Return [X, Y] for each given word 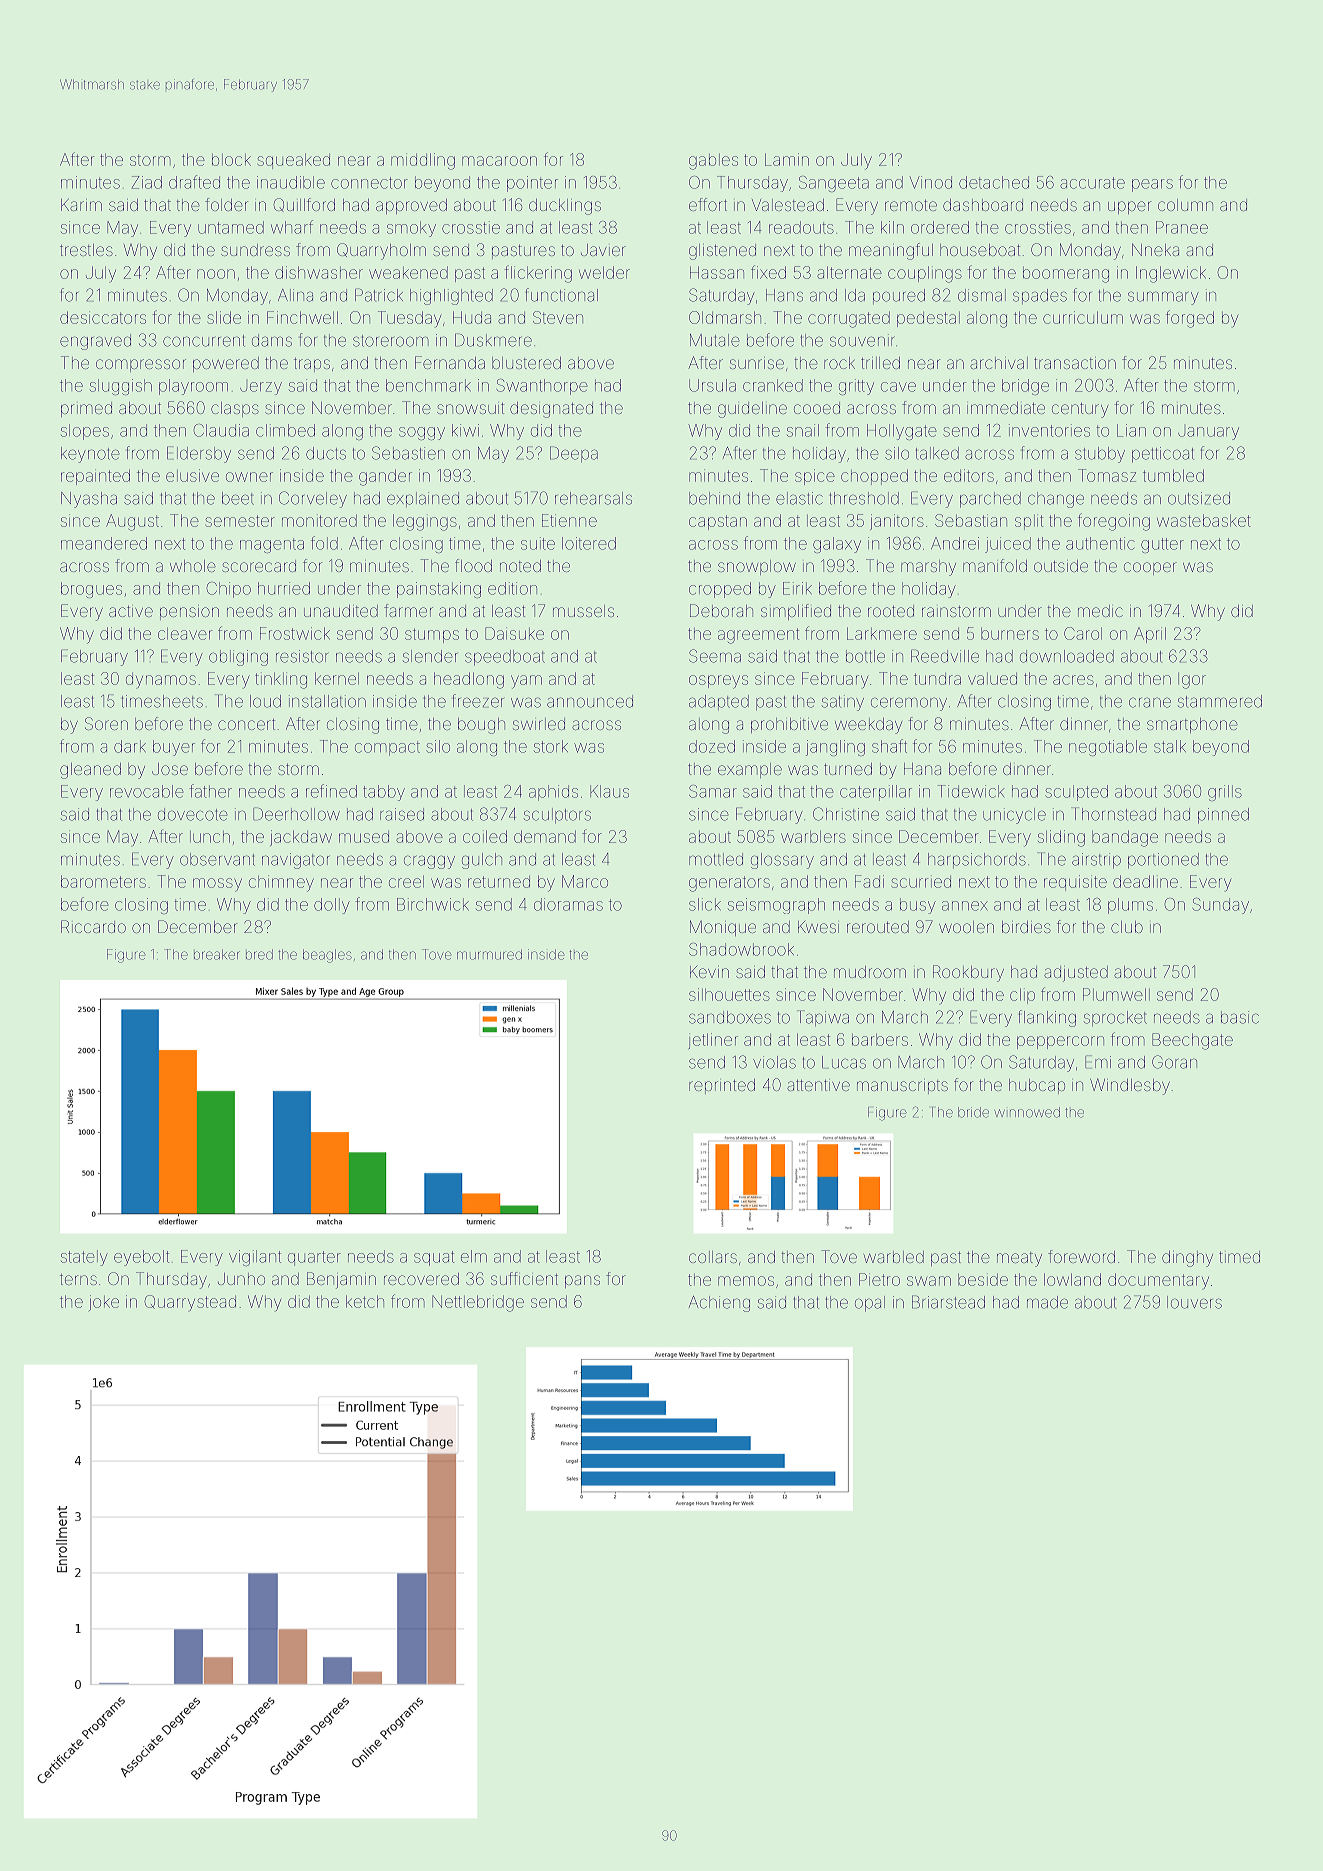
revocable [147, 791]
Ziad [147, 182]
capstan [718, 522]
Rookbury [968, 973]
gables [713, 162]
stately [84, 1258]
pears [1152, 185]
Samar [713, 791]
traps [312, 365]
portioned [1163, 861]
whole [193, 566]
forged [1190, 319]
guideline [752, 410]
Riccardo [93, 926]
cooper [1150, 568]
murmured [489, 954]
